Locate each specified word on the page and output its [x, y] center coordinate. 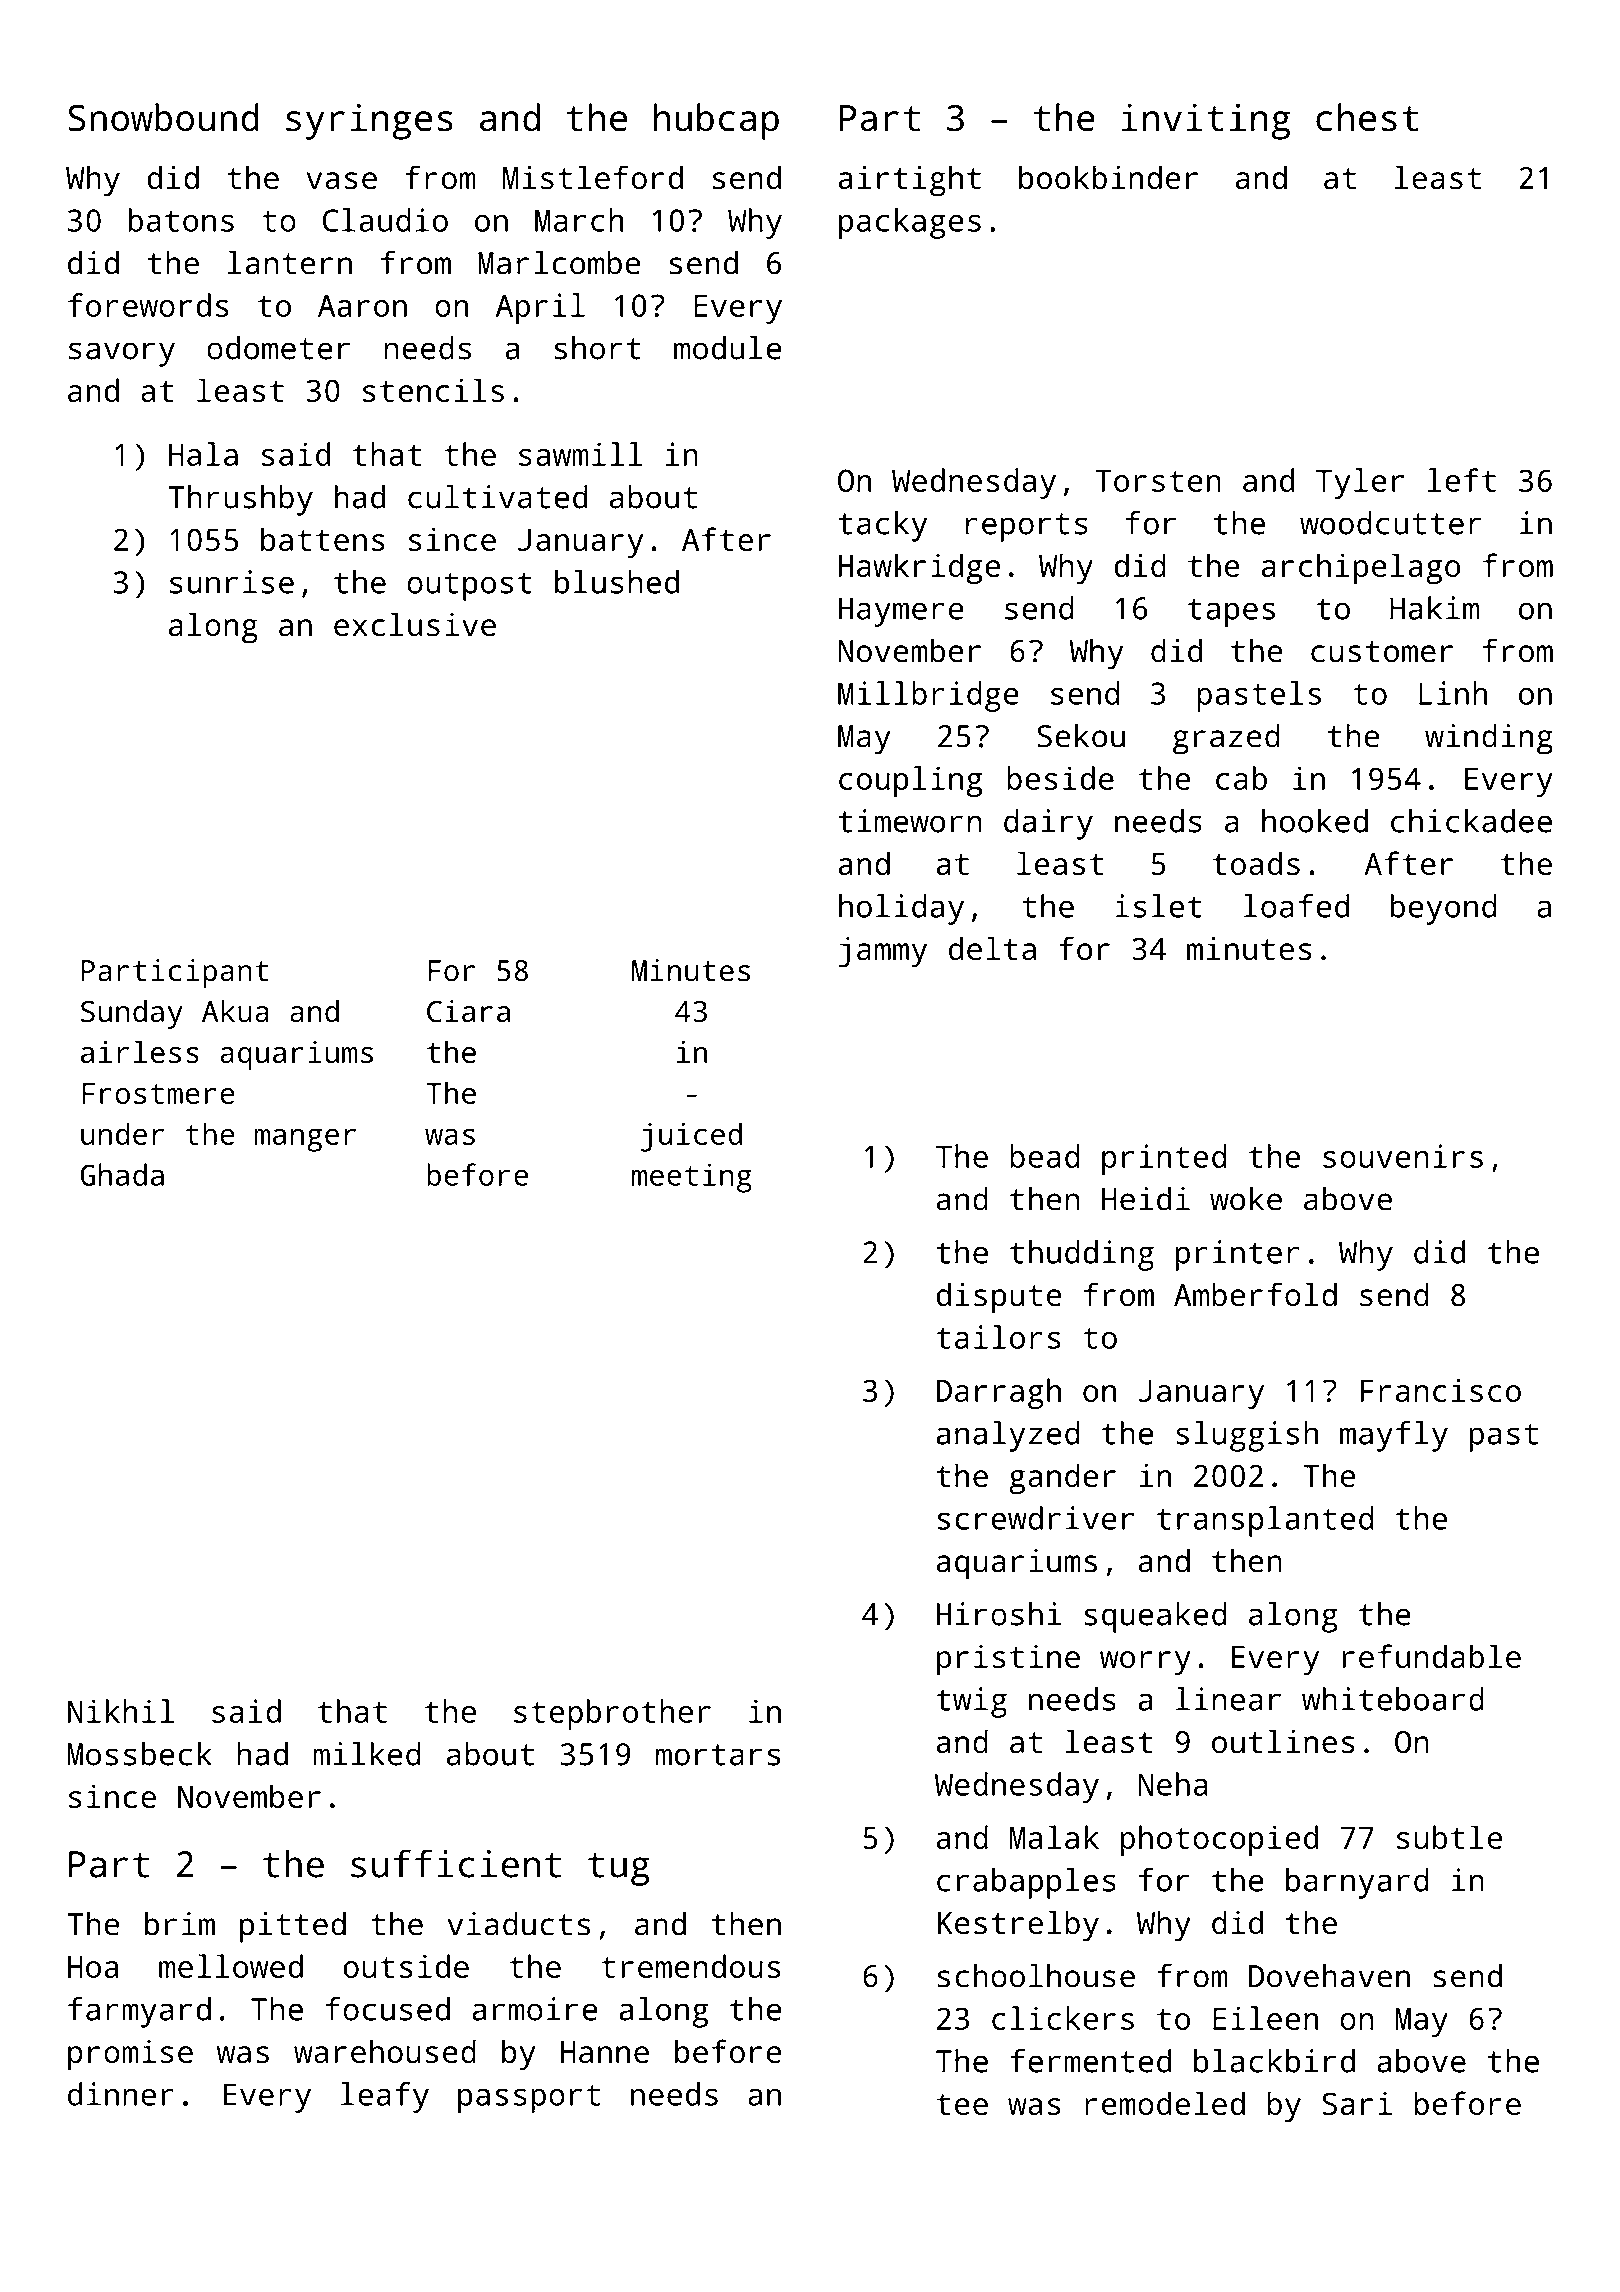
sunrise [232, 582]
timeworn [910, 821]
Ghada [122, 1174]
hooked [1315, 821]
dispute [999, 1298]
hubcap [716, 121]
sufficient [456, 1863]
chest [1367, 117]
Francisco [1441, 1390]
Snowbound [163, 117]
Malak [1054, 1837]
